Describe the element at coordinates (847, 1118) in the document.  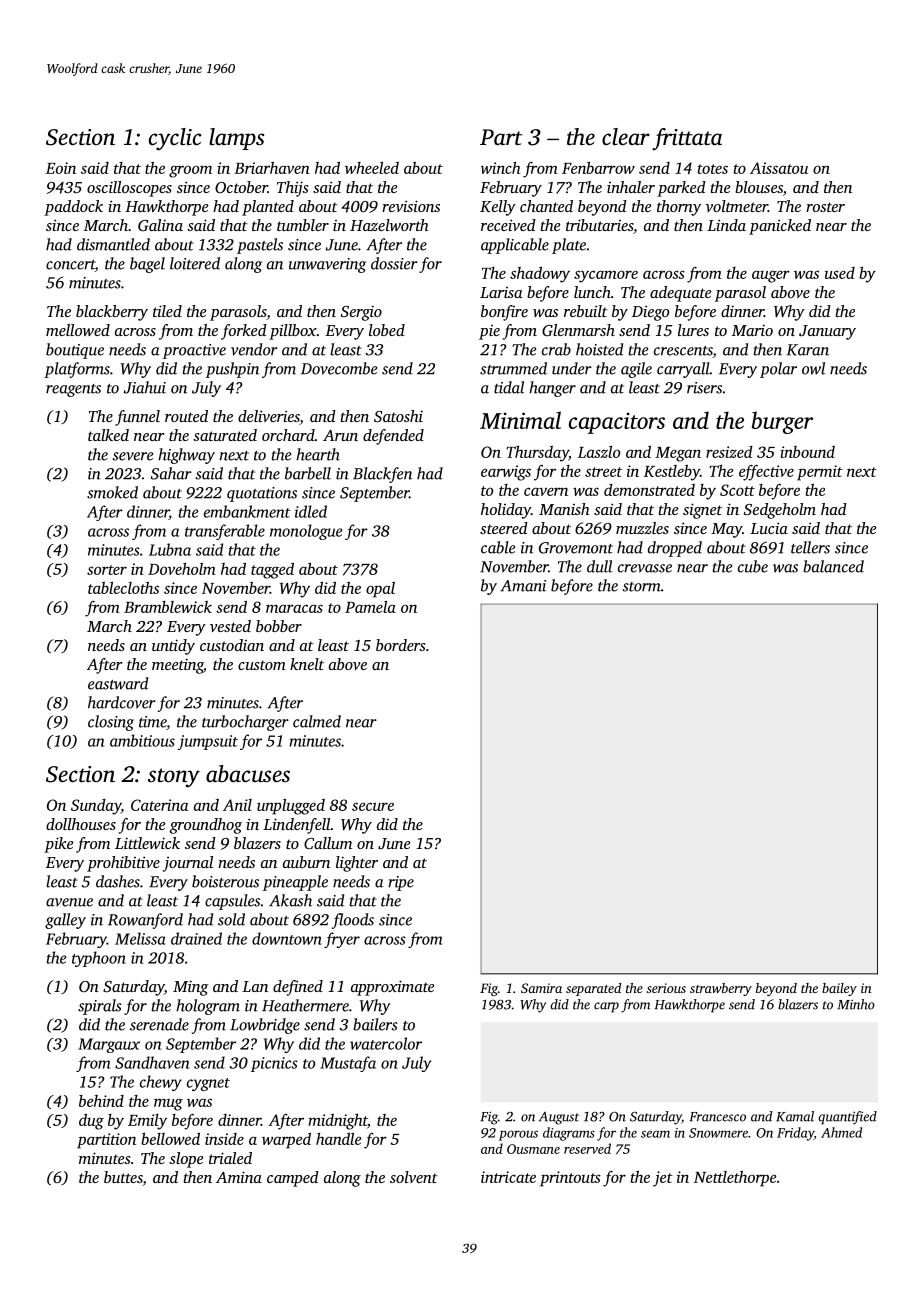
I see `quantified` at that location.
